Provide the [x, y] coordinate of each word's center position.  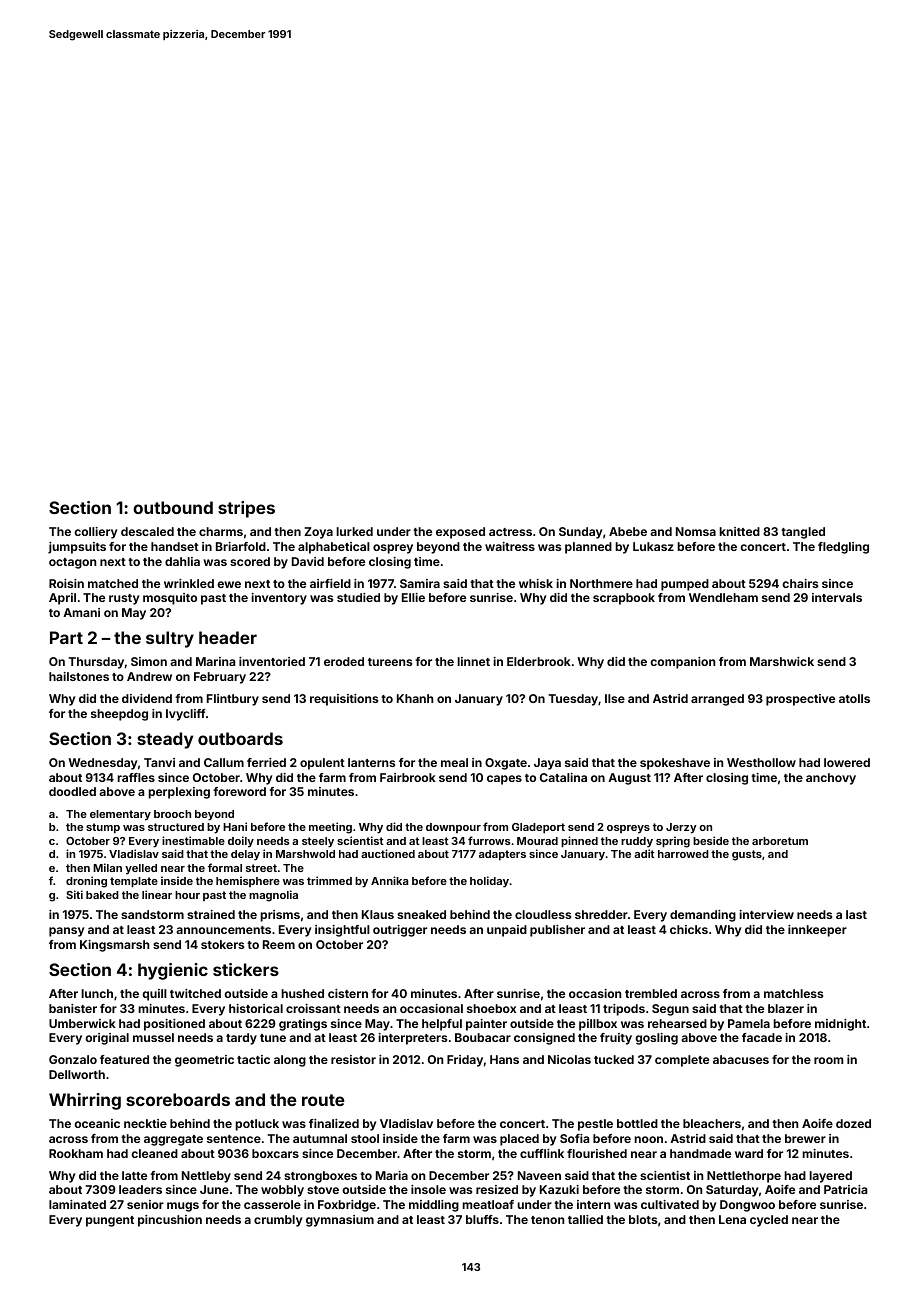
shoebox [491, 1008]
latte [134, 1175]
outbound [173, 507]
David [308, 561]
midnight [840, 1025]
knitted [739, 531]
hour [187, 895]
